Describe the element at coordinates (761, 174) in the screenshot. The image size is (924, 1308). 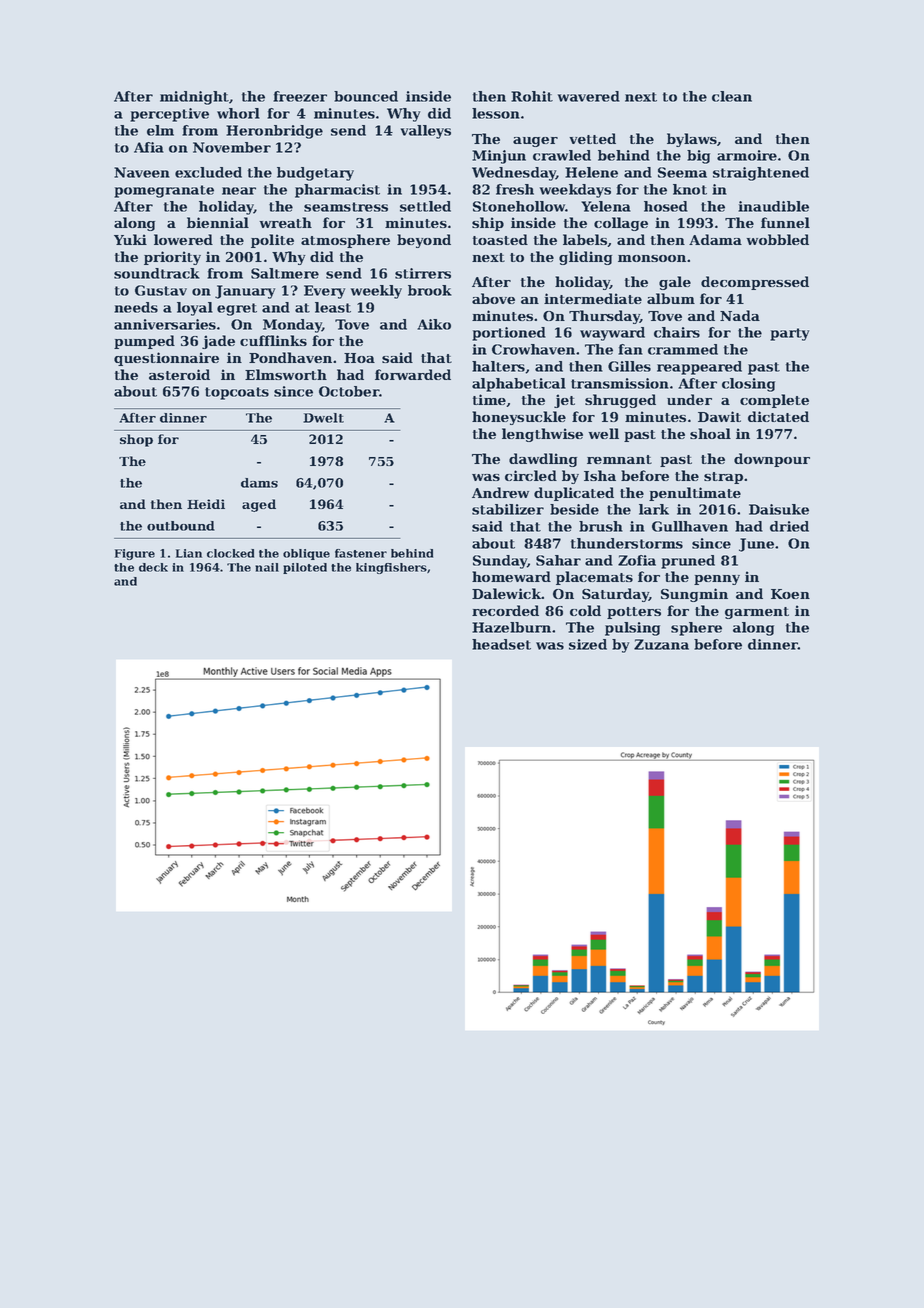
I see `straightened` at that location.
